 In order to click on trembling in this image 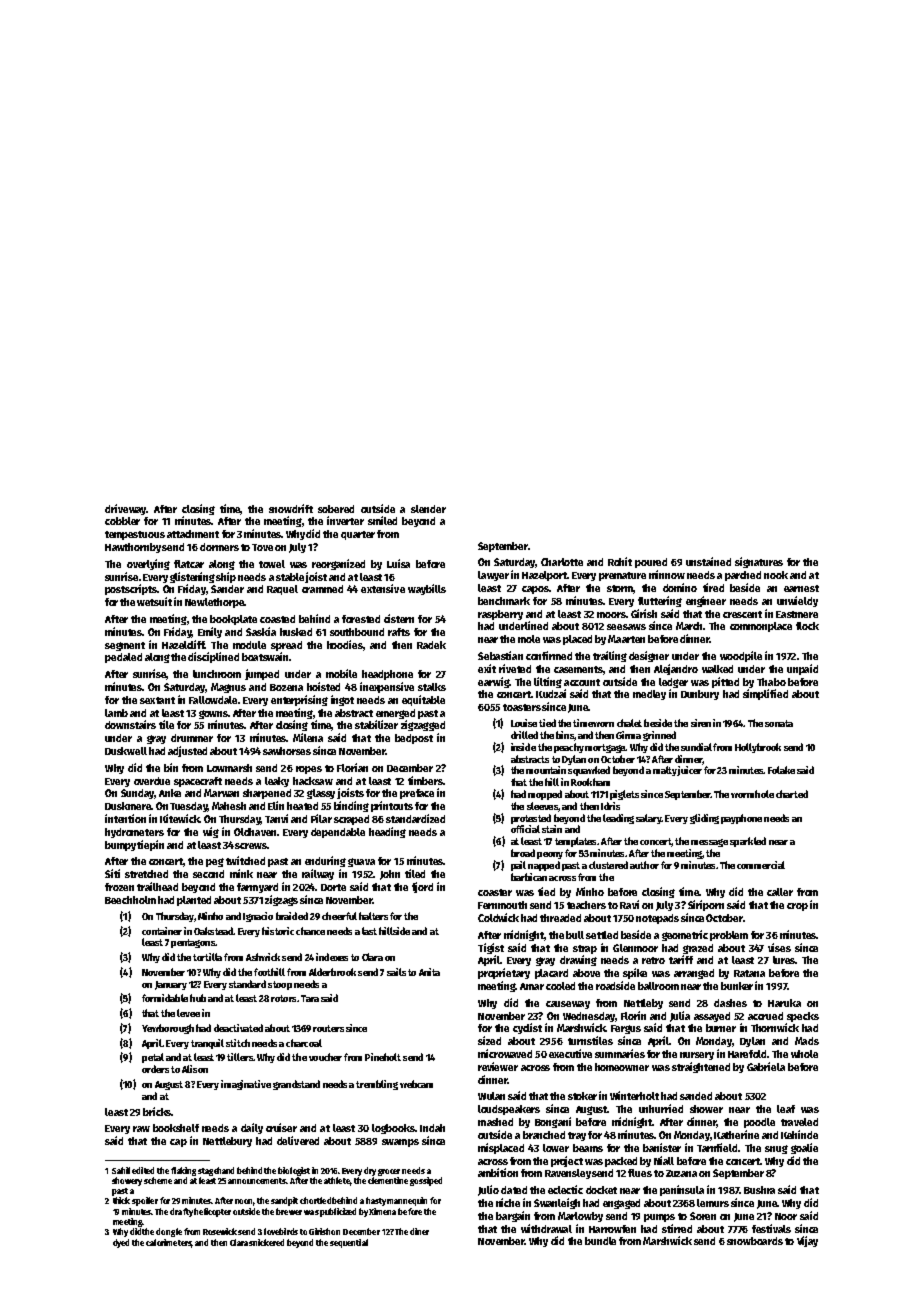, I will do `click(377, 1085)`.
